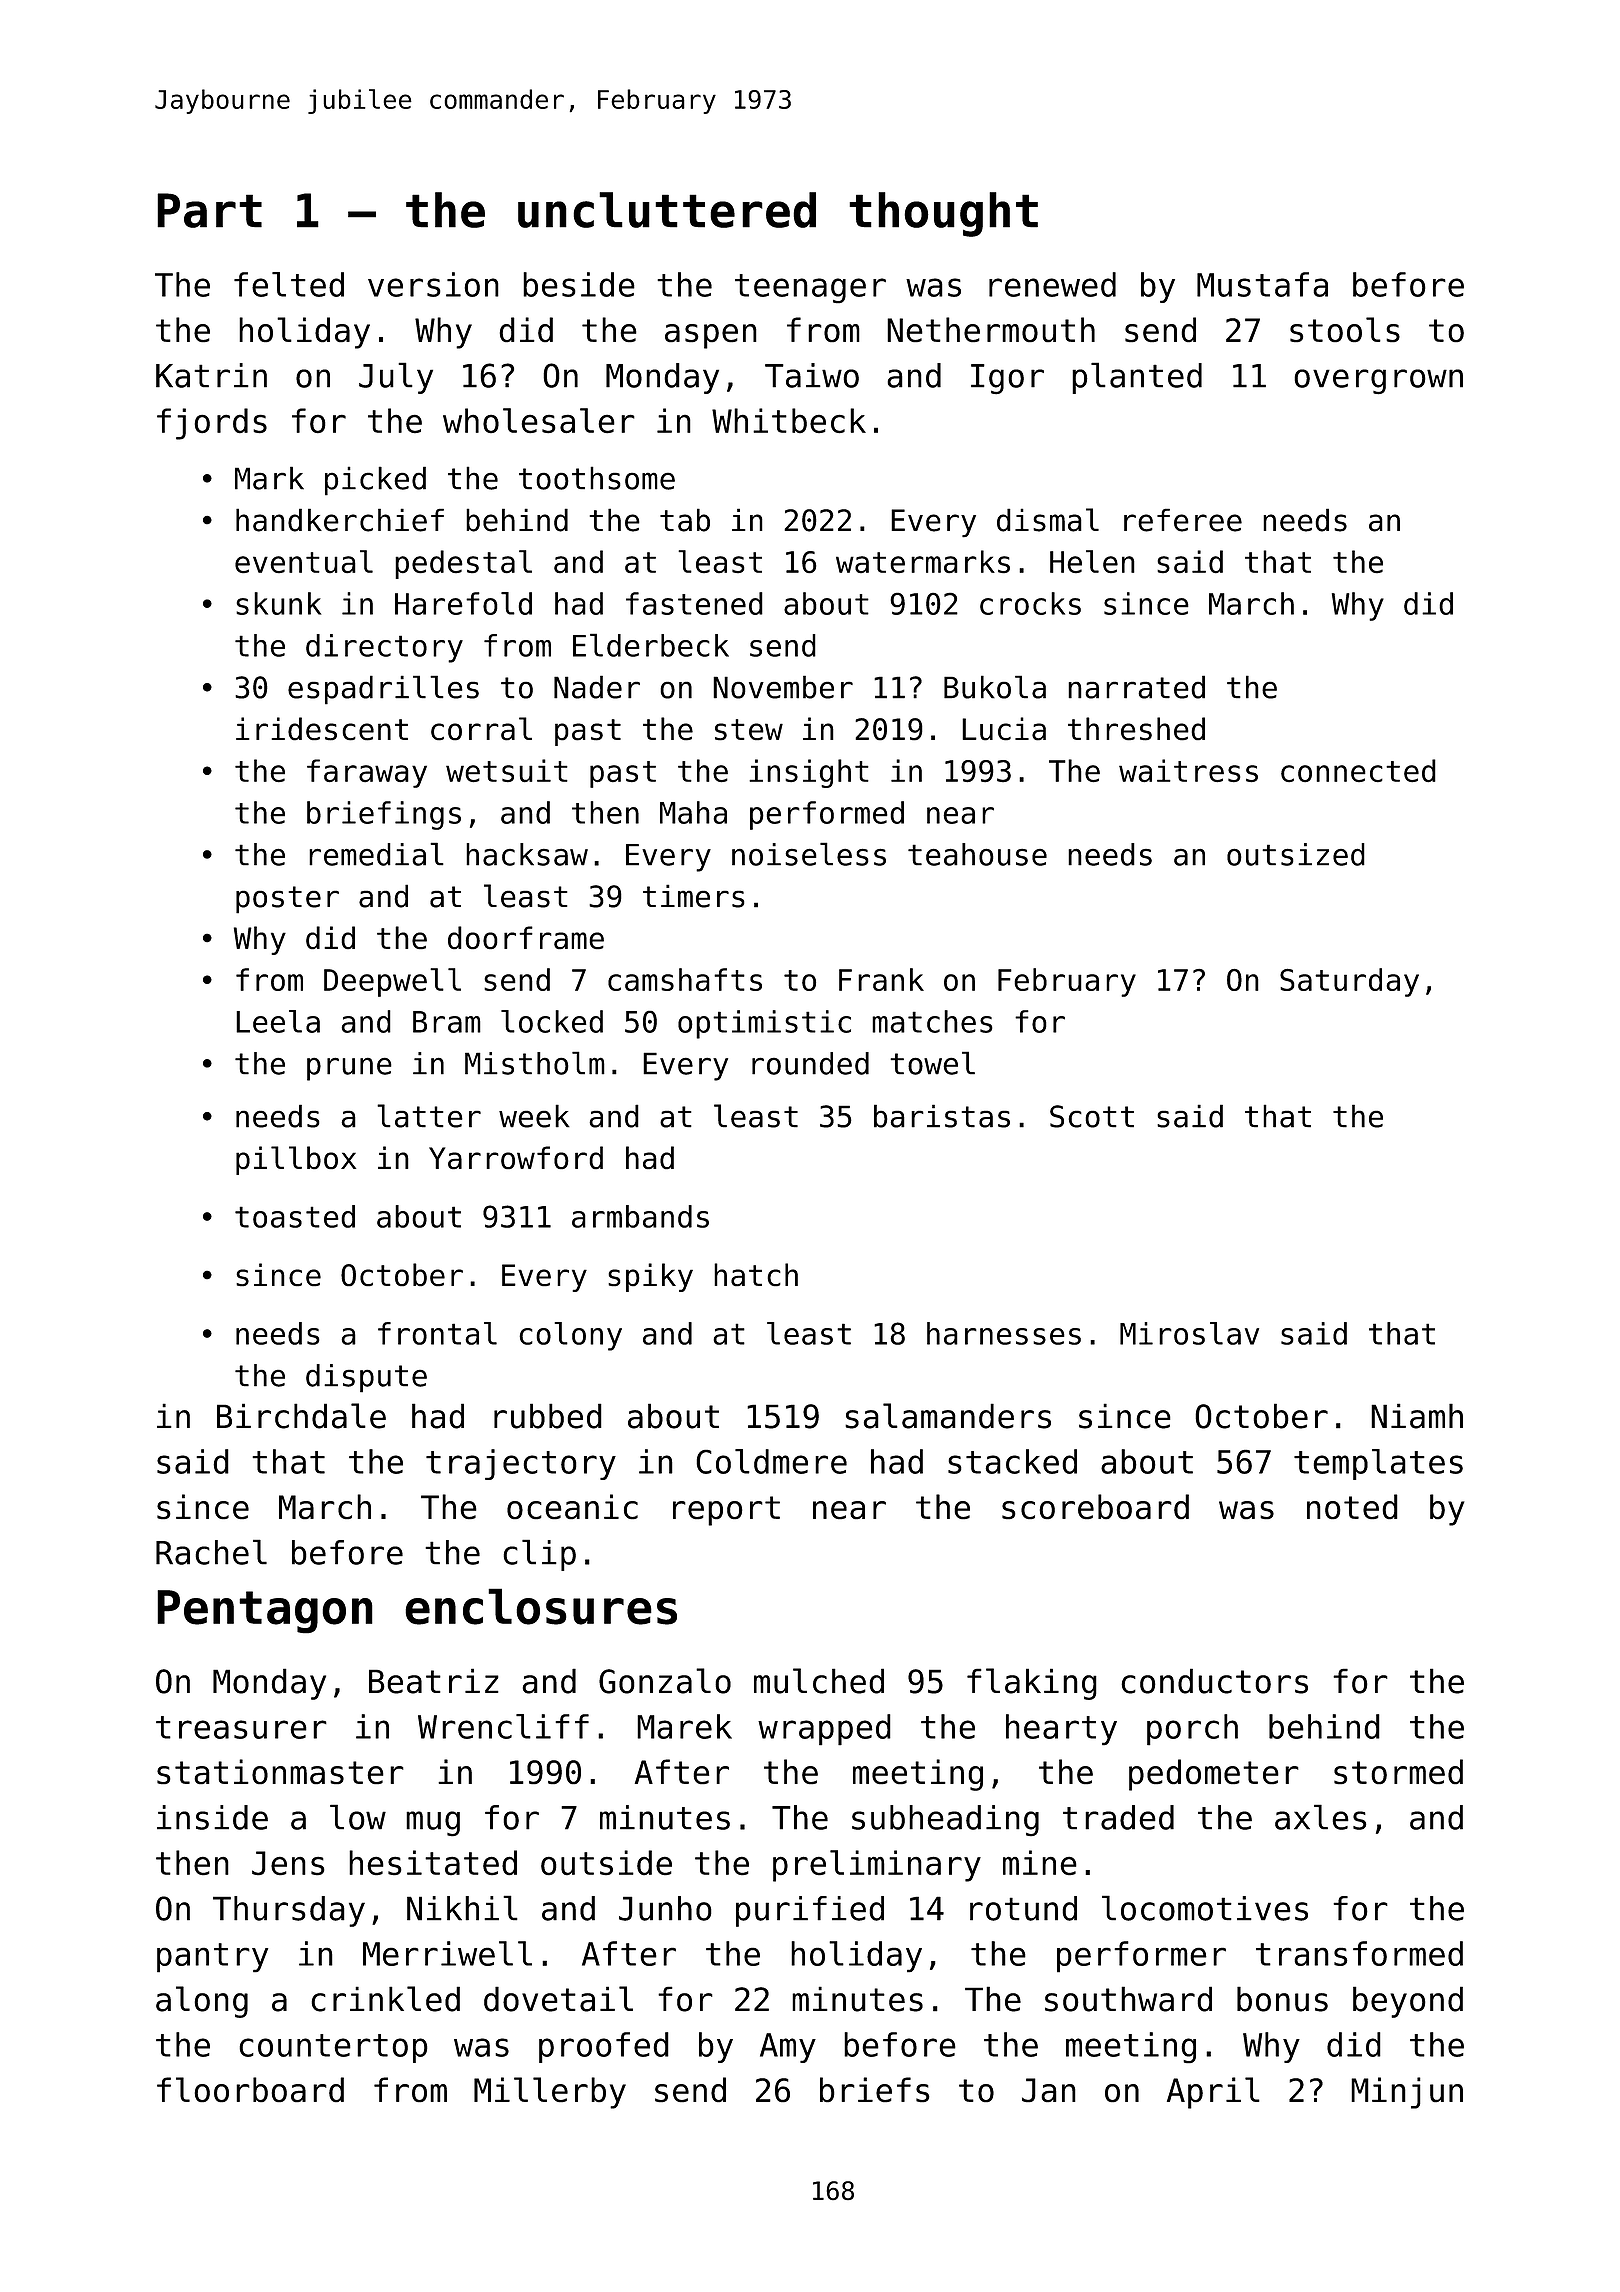 Image resolution: width=1620 pixels, height=2292 pixels. I want to click on Thursday, so click(289, 1911).
